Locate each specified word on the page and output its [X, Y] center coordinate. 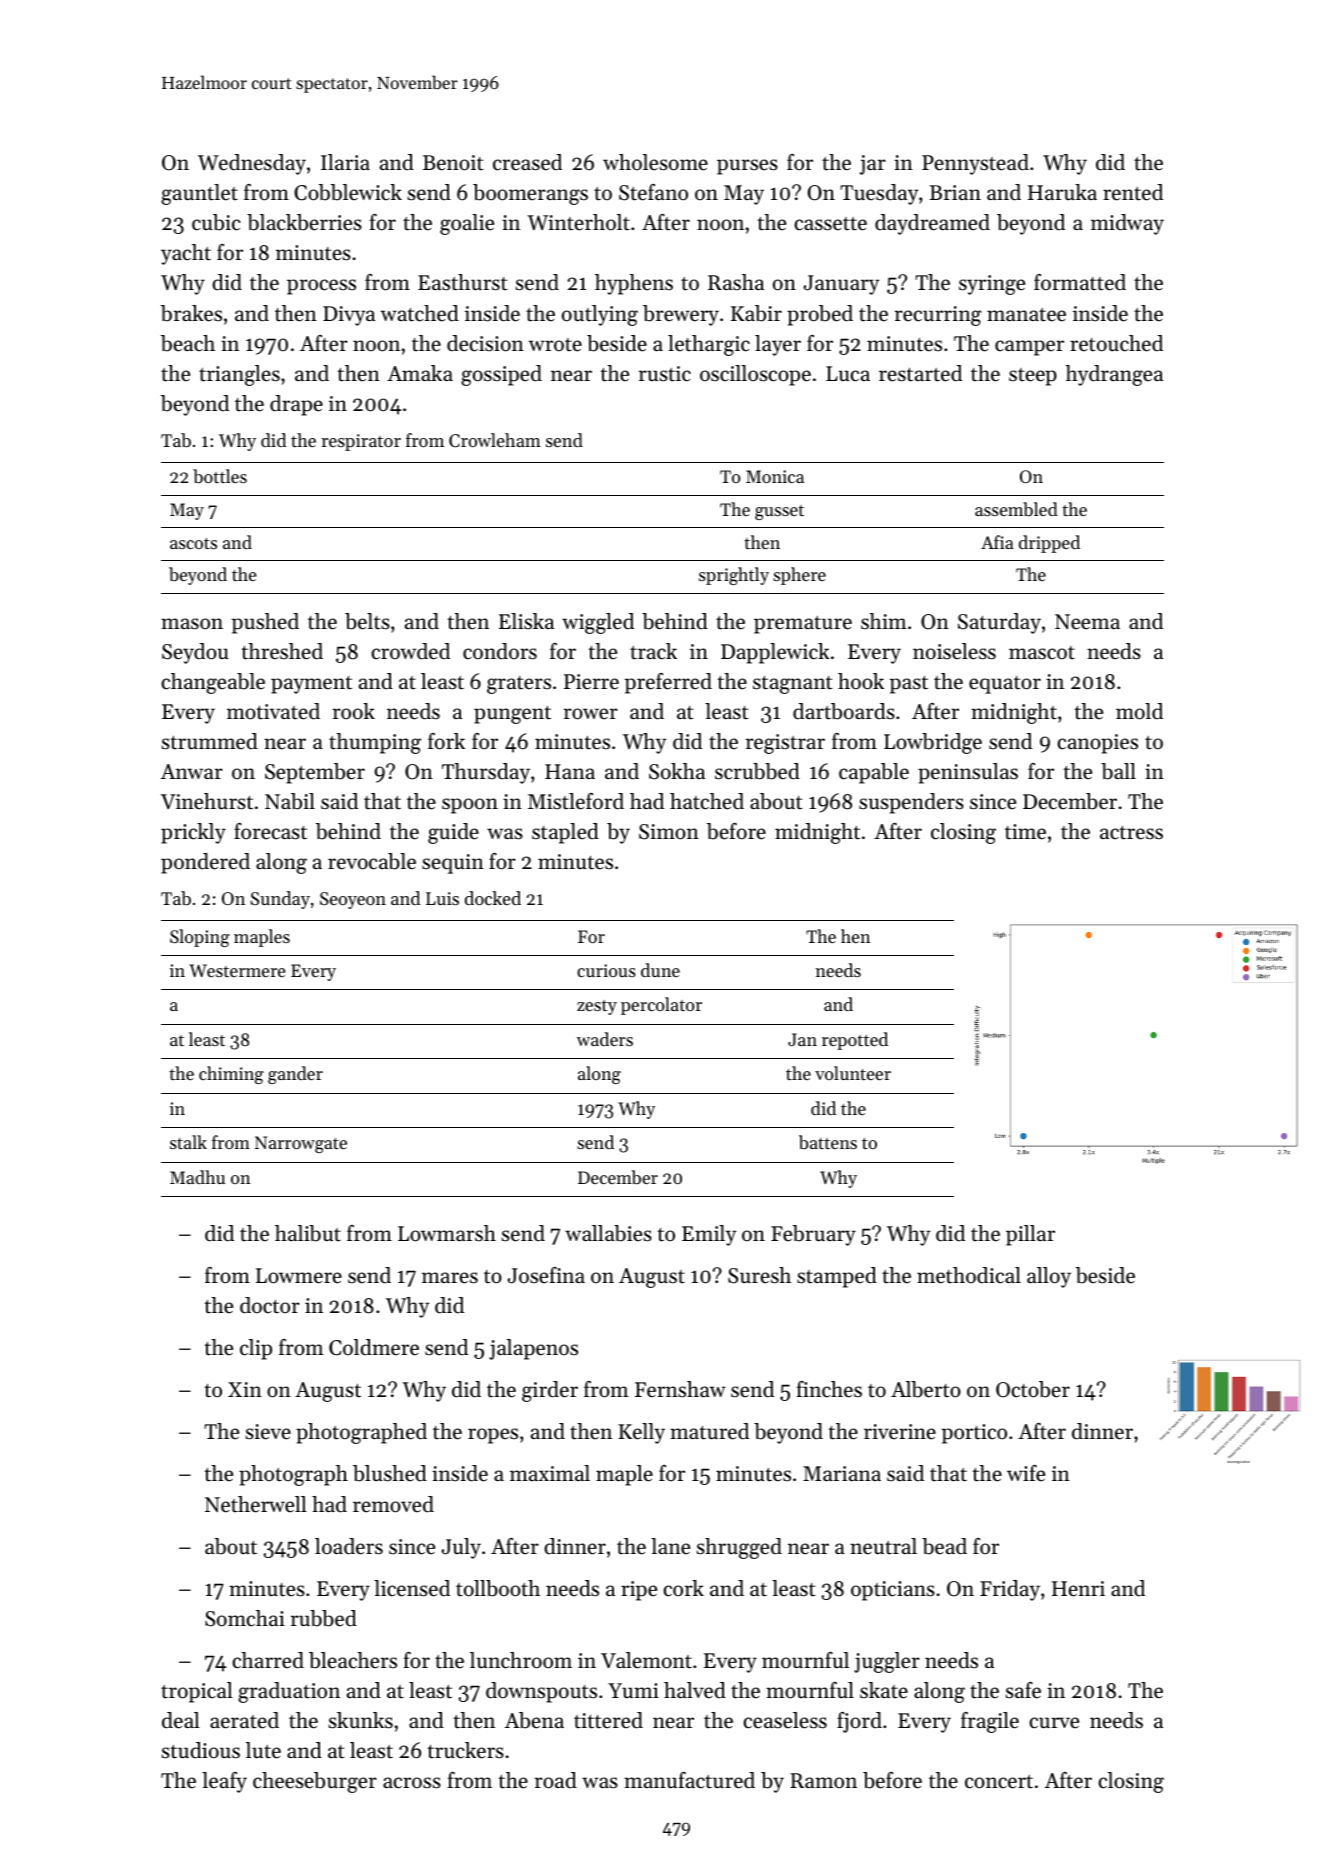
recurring [938, 316]
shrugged [739, 1548]
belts [367, 621]
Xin [245, 1389]
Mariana [842, 1473]
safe [1023, 1690]
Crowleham [495, 440]
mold [1139, 711]
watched [419, 313]
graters [519, 685]
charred [268, 1660]
